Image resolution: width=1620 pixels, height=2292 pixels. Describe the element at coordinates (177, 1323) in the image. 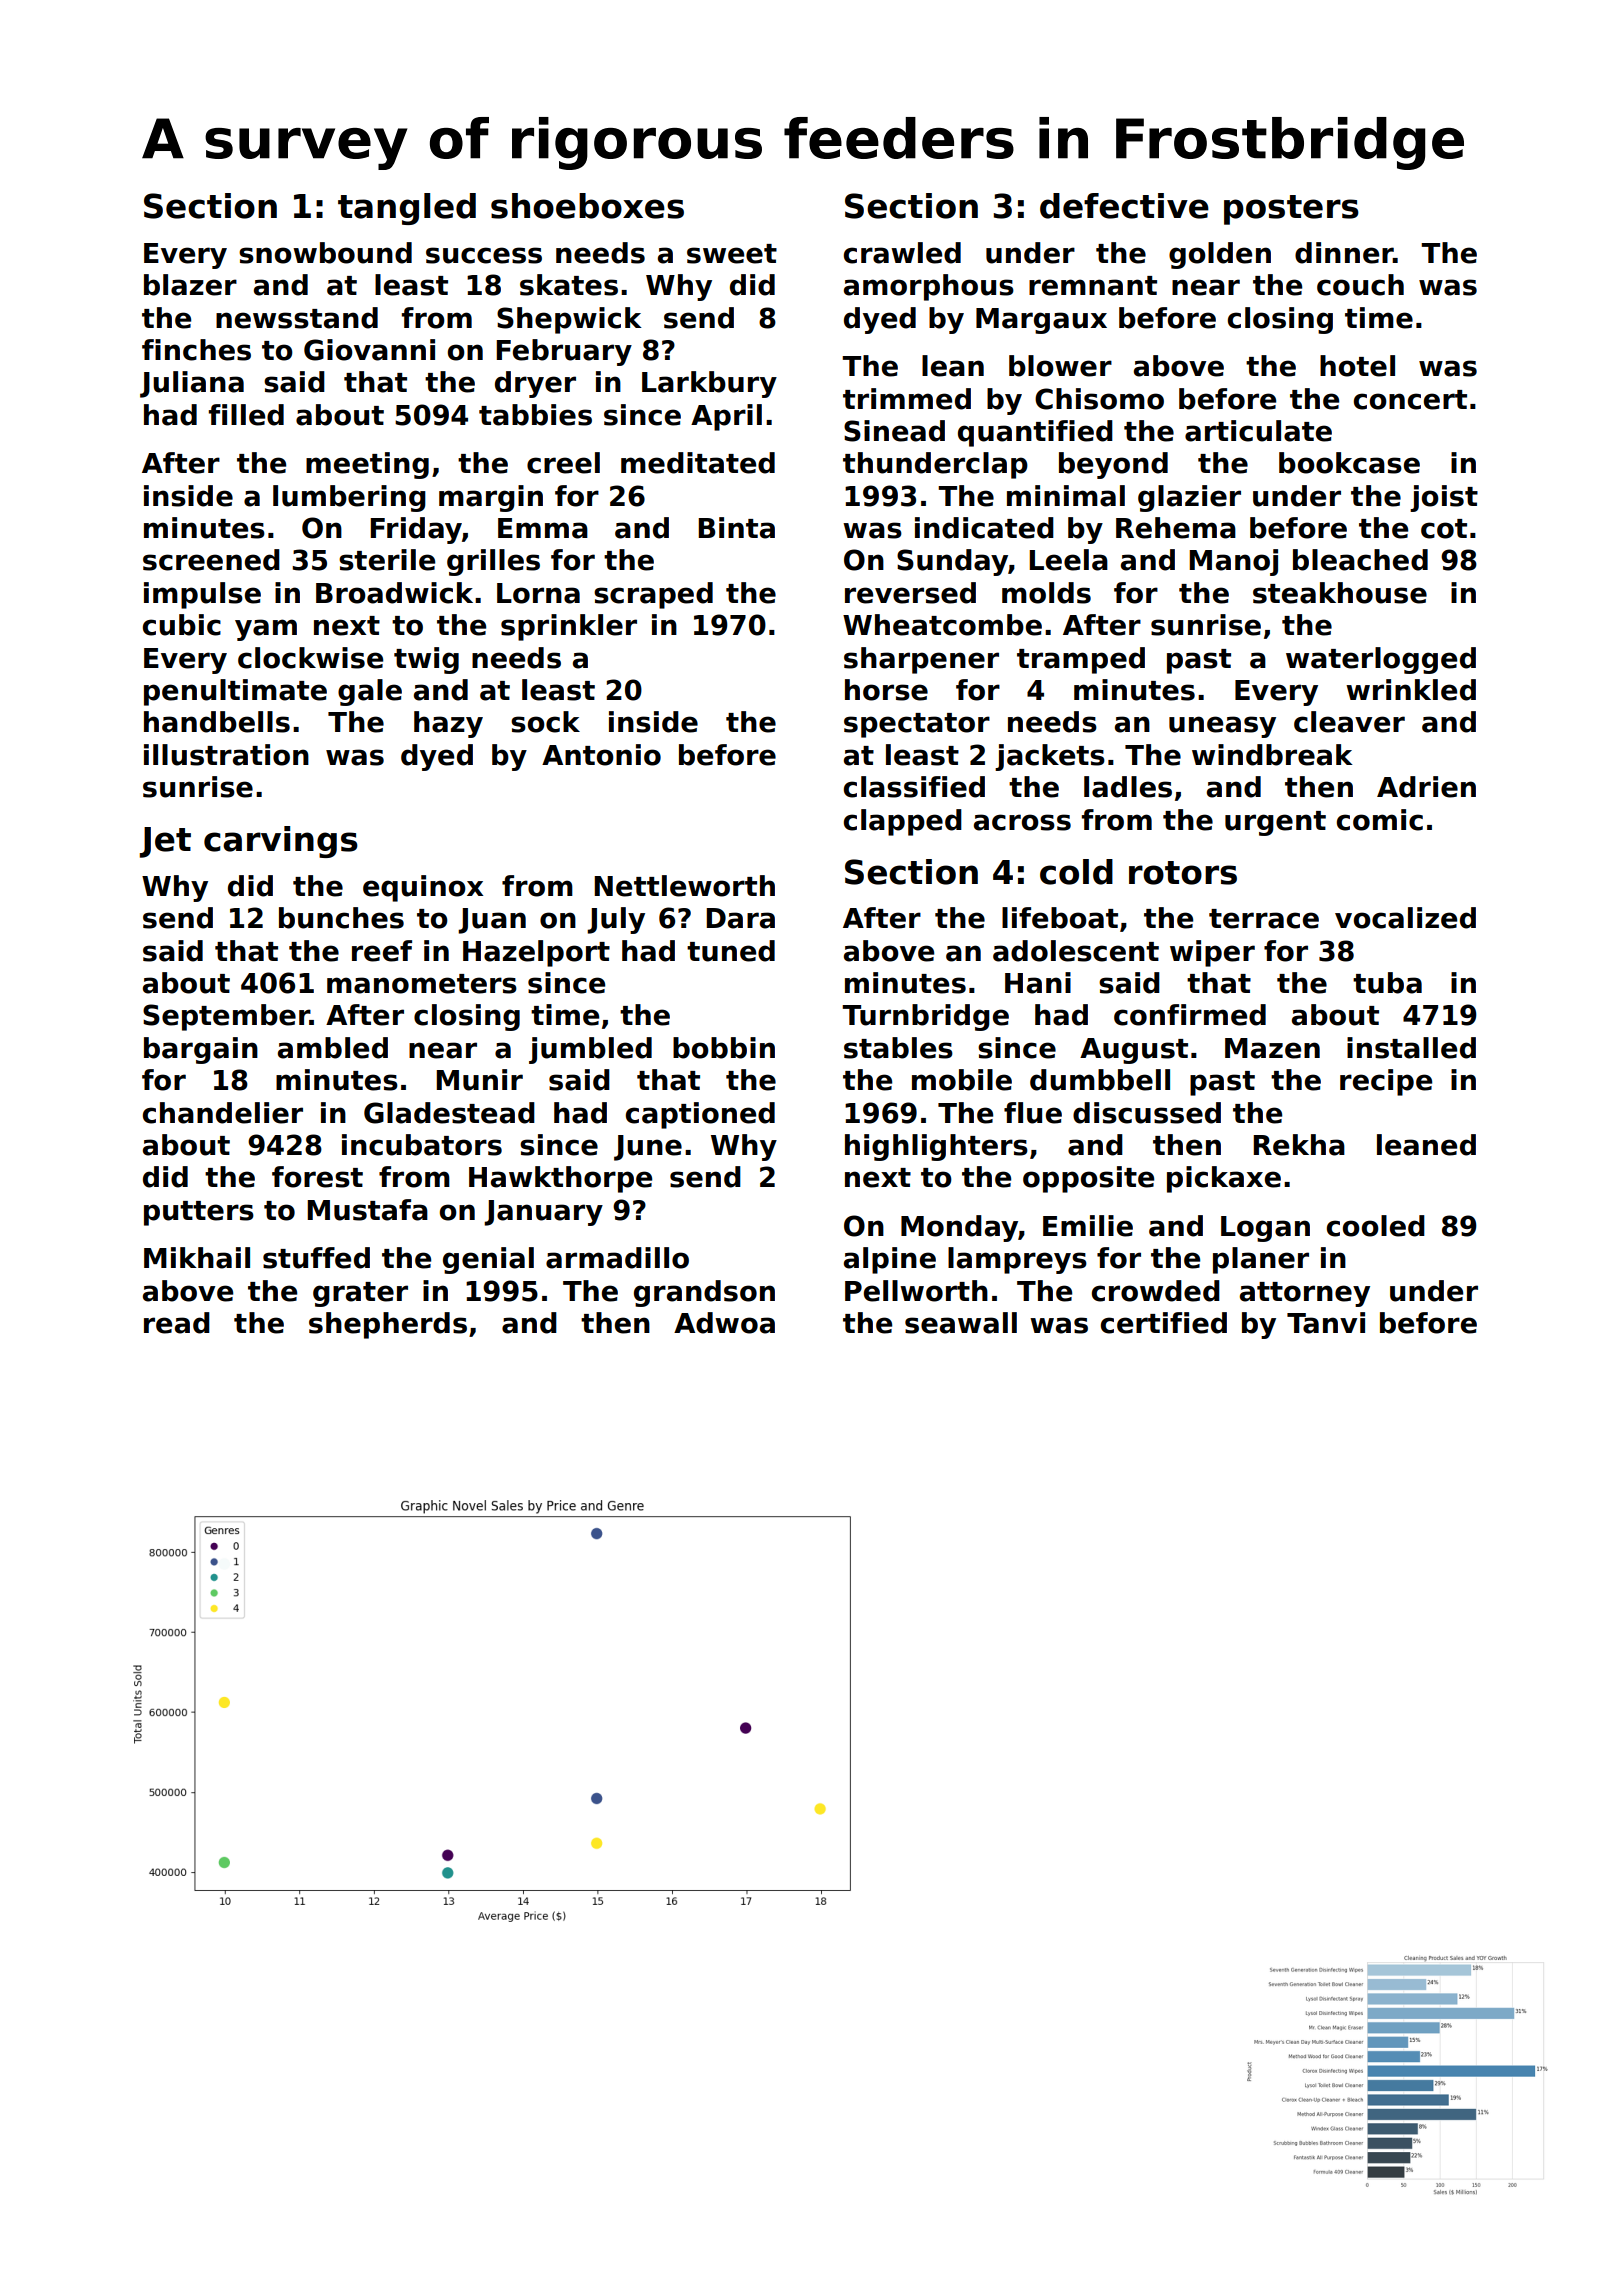

I see `read` at that location.
